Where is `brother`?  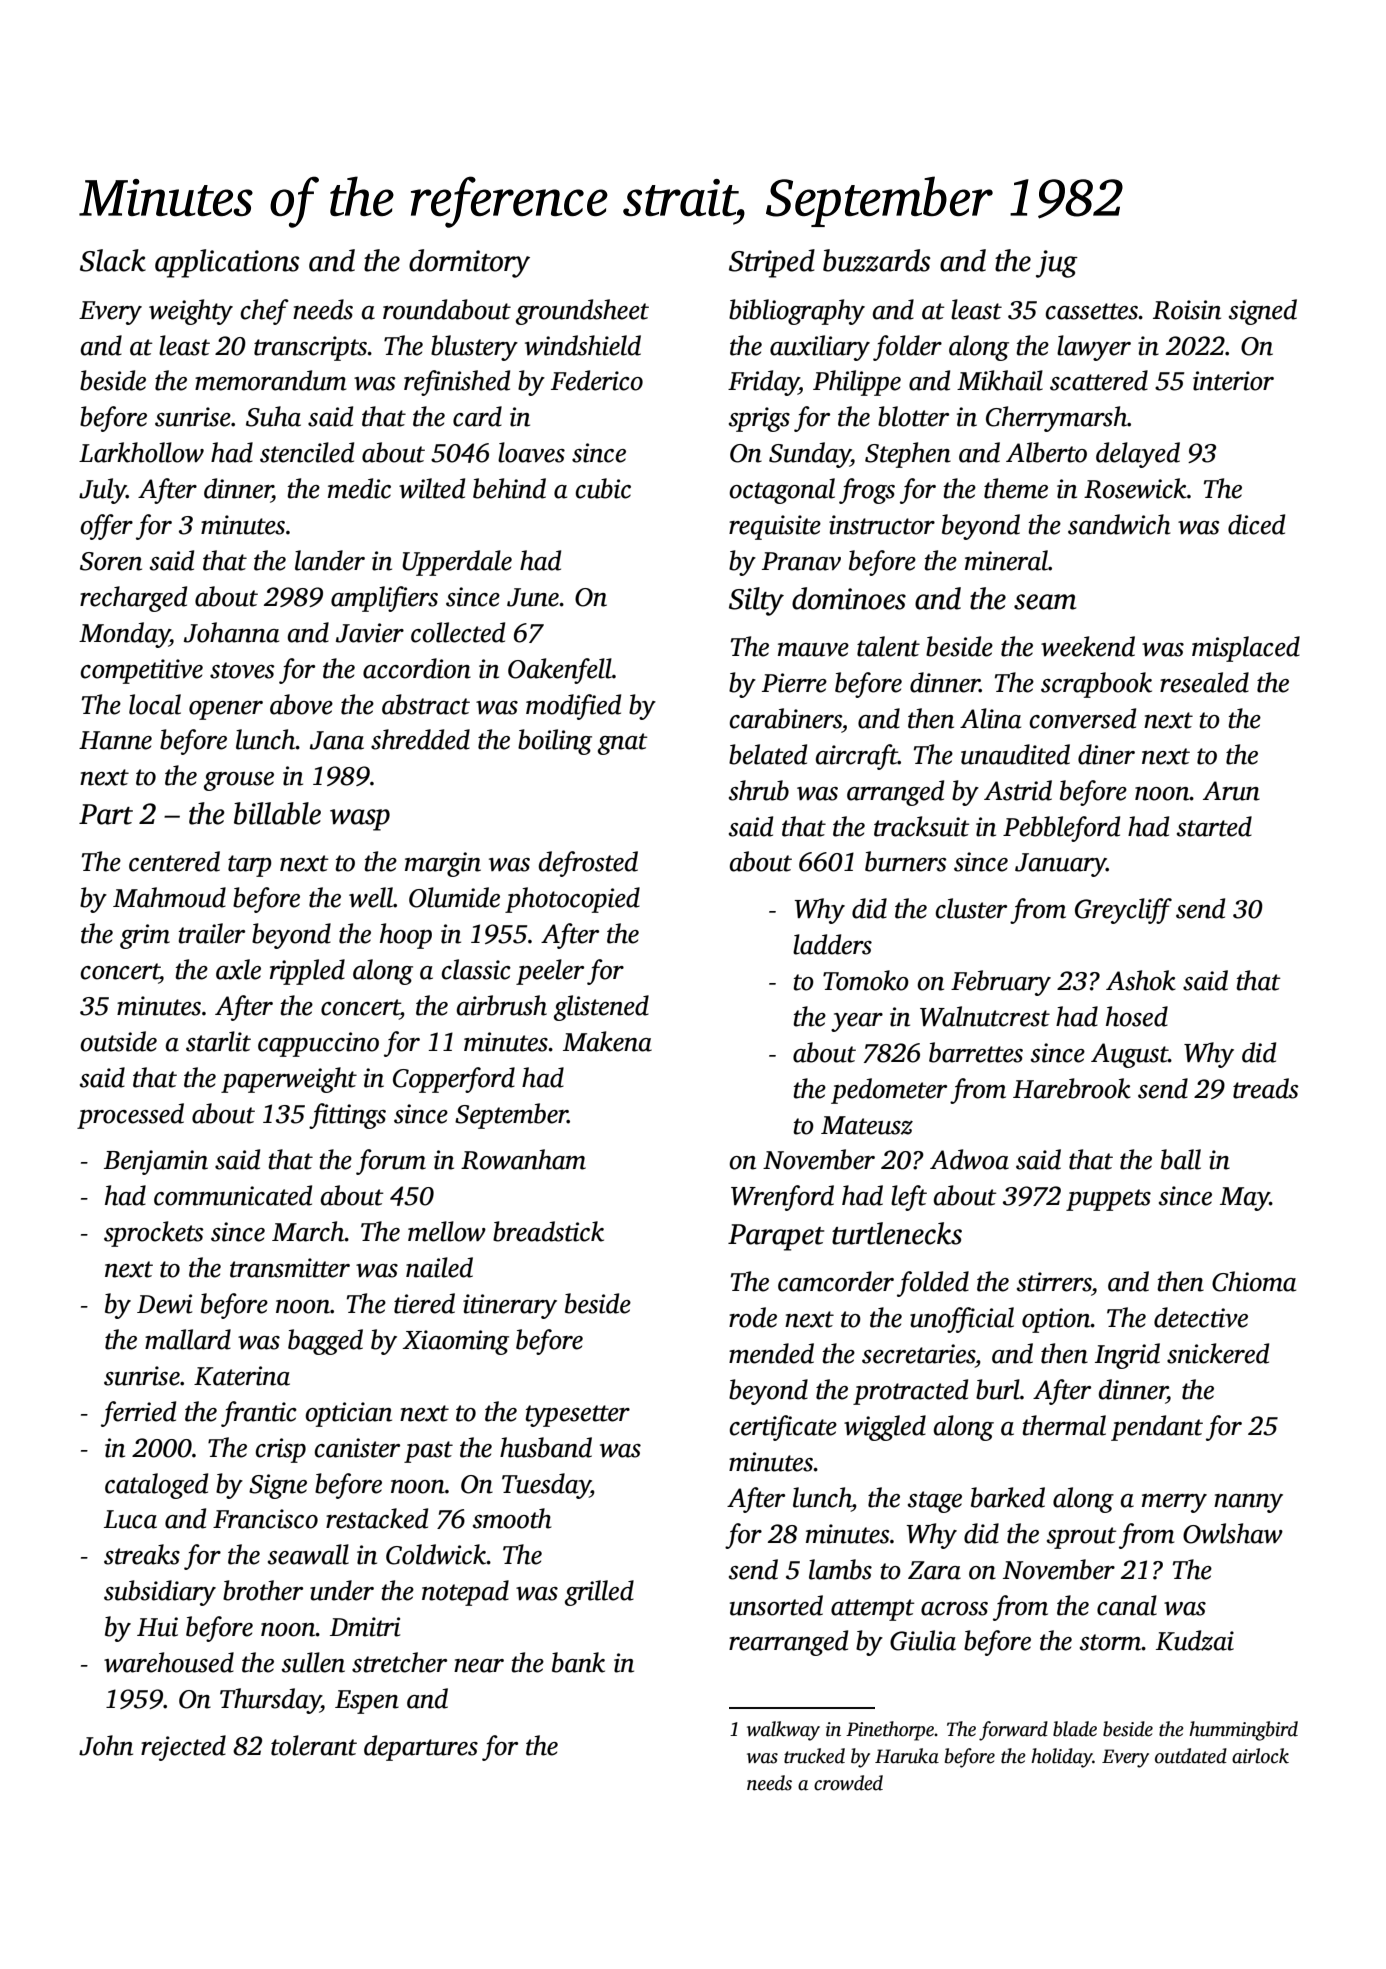 brother is located at coordinates (263, 1590).
